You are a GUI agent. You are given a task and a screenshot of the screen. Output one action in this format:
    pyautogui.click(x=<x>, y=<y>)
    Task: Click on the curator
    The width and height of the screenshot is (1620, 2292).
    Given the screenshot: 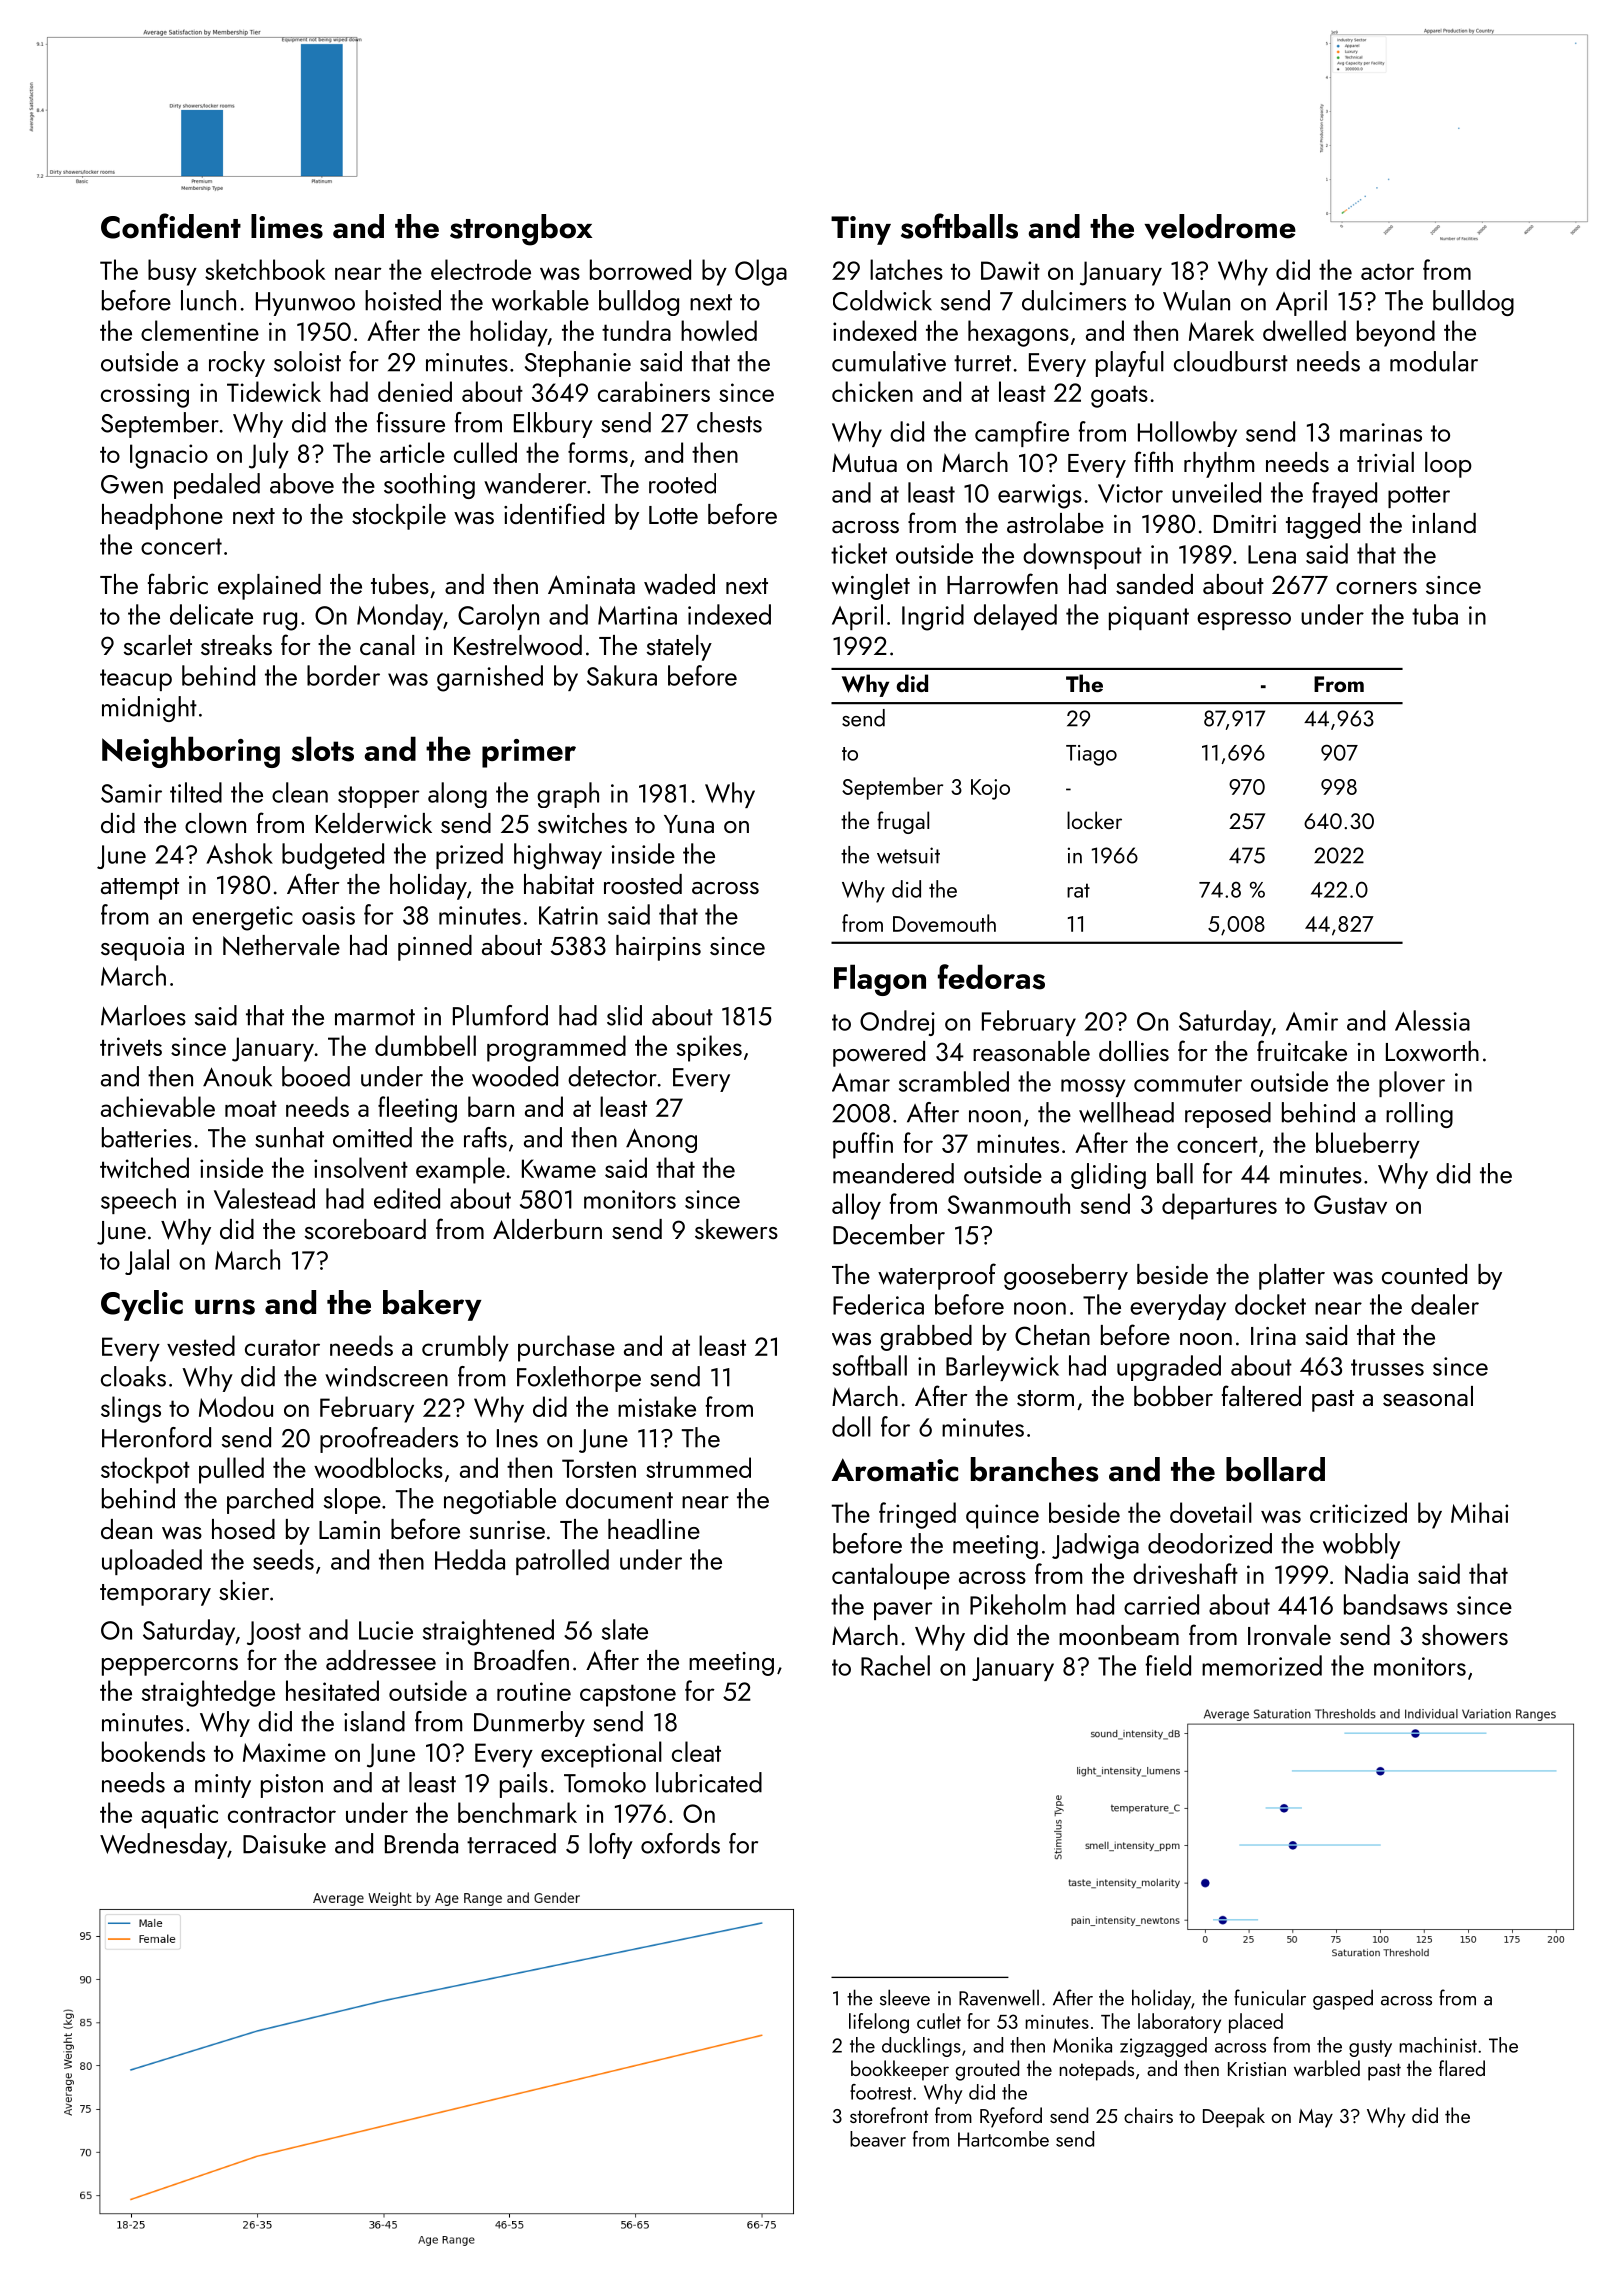 What is the action you would take?
    pyautogui.click(x=282, y=1347)
